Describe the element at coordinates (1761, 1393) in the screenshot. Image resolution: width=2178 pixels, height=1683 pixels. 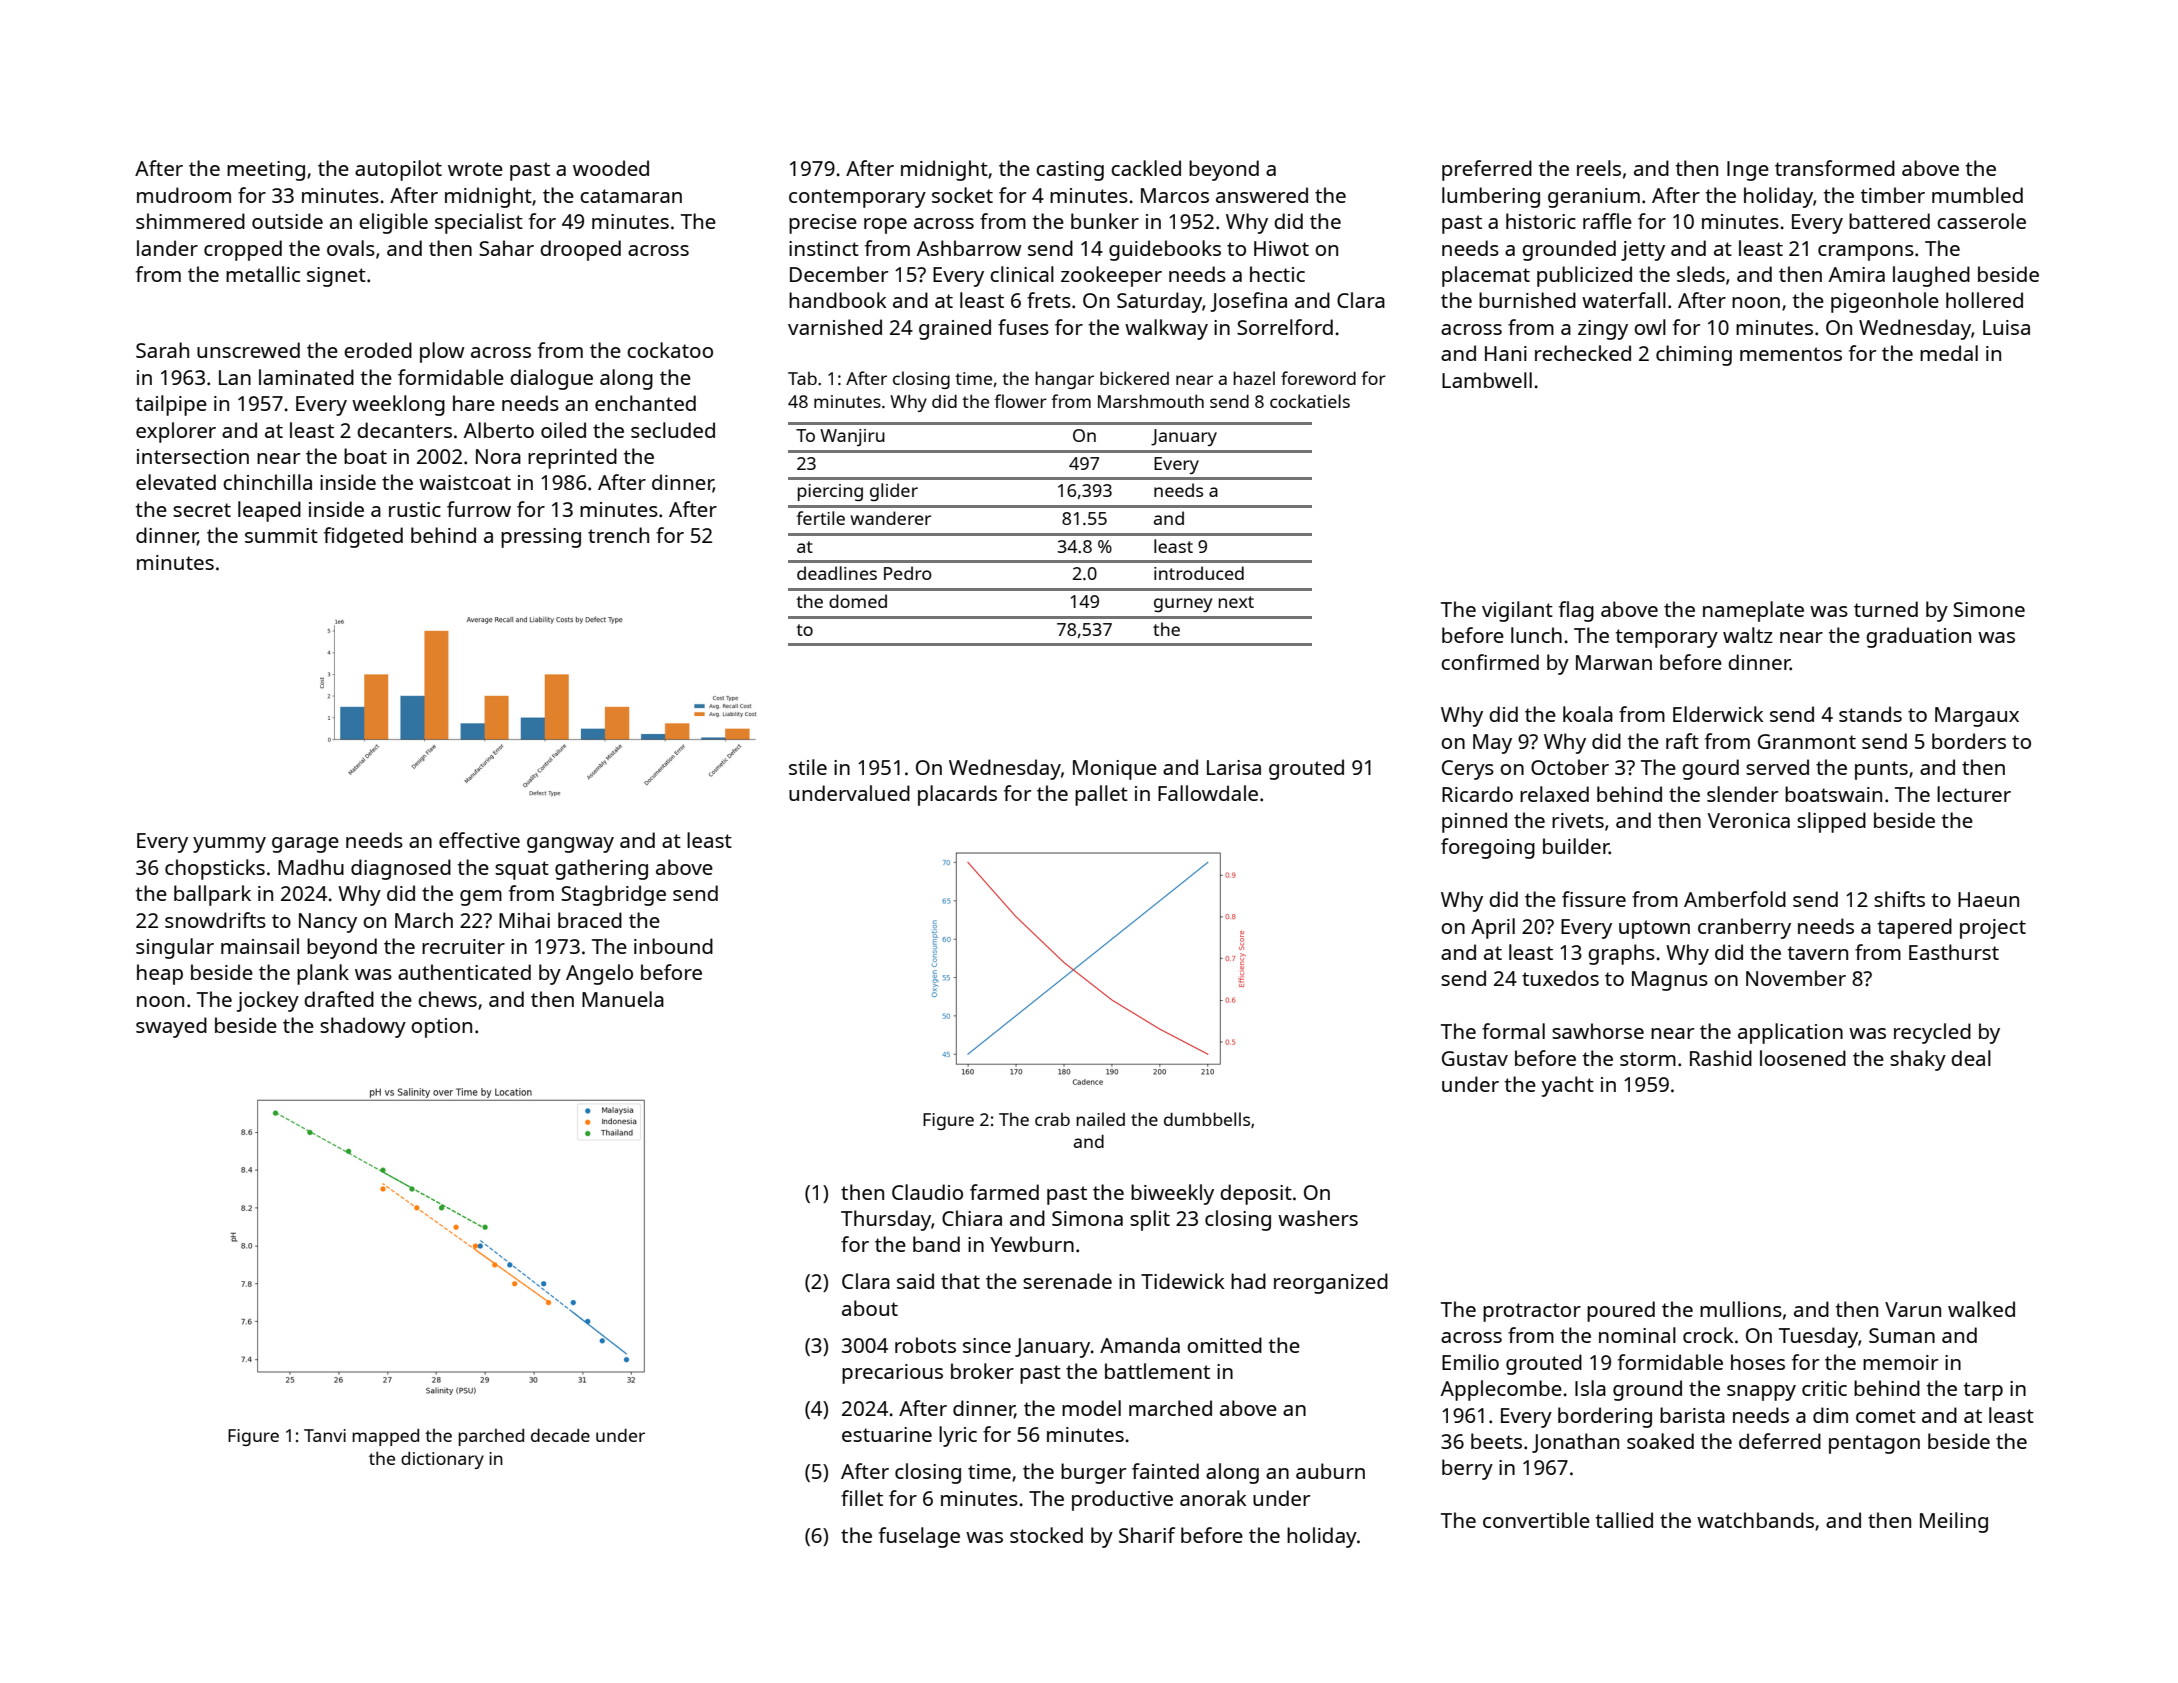
I see `snappy` at that location.
